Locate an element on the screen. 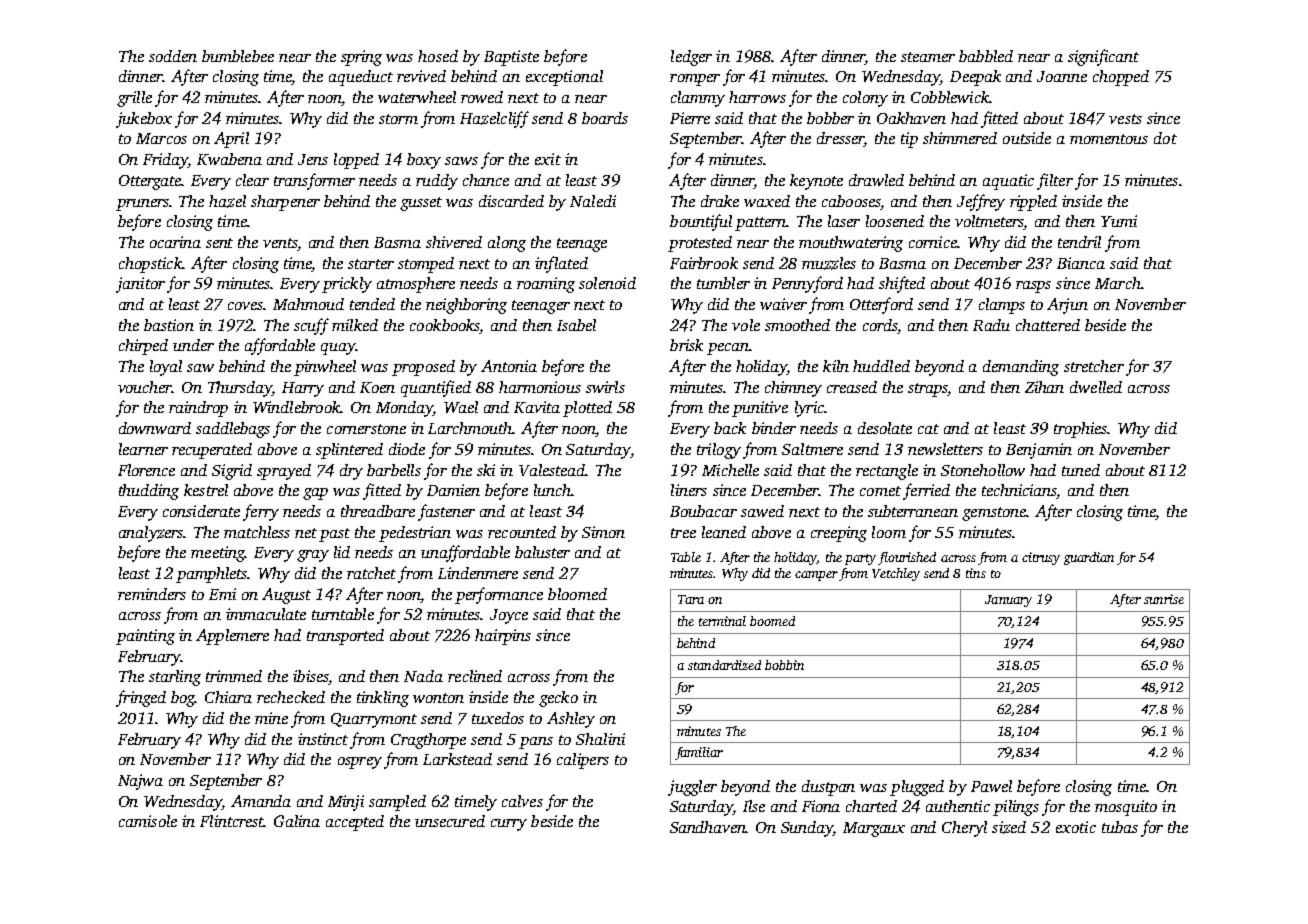 The height and width of the screenshot is (924, 1308). citrusy is located at coordinates (1041, 558).
